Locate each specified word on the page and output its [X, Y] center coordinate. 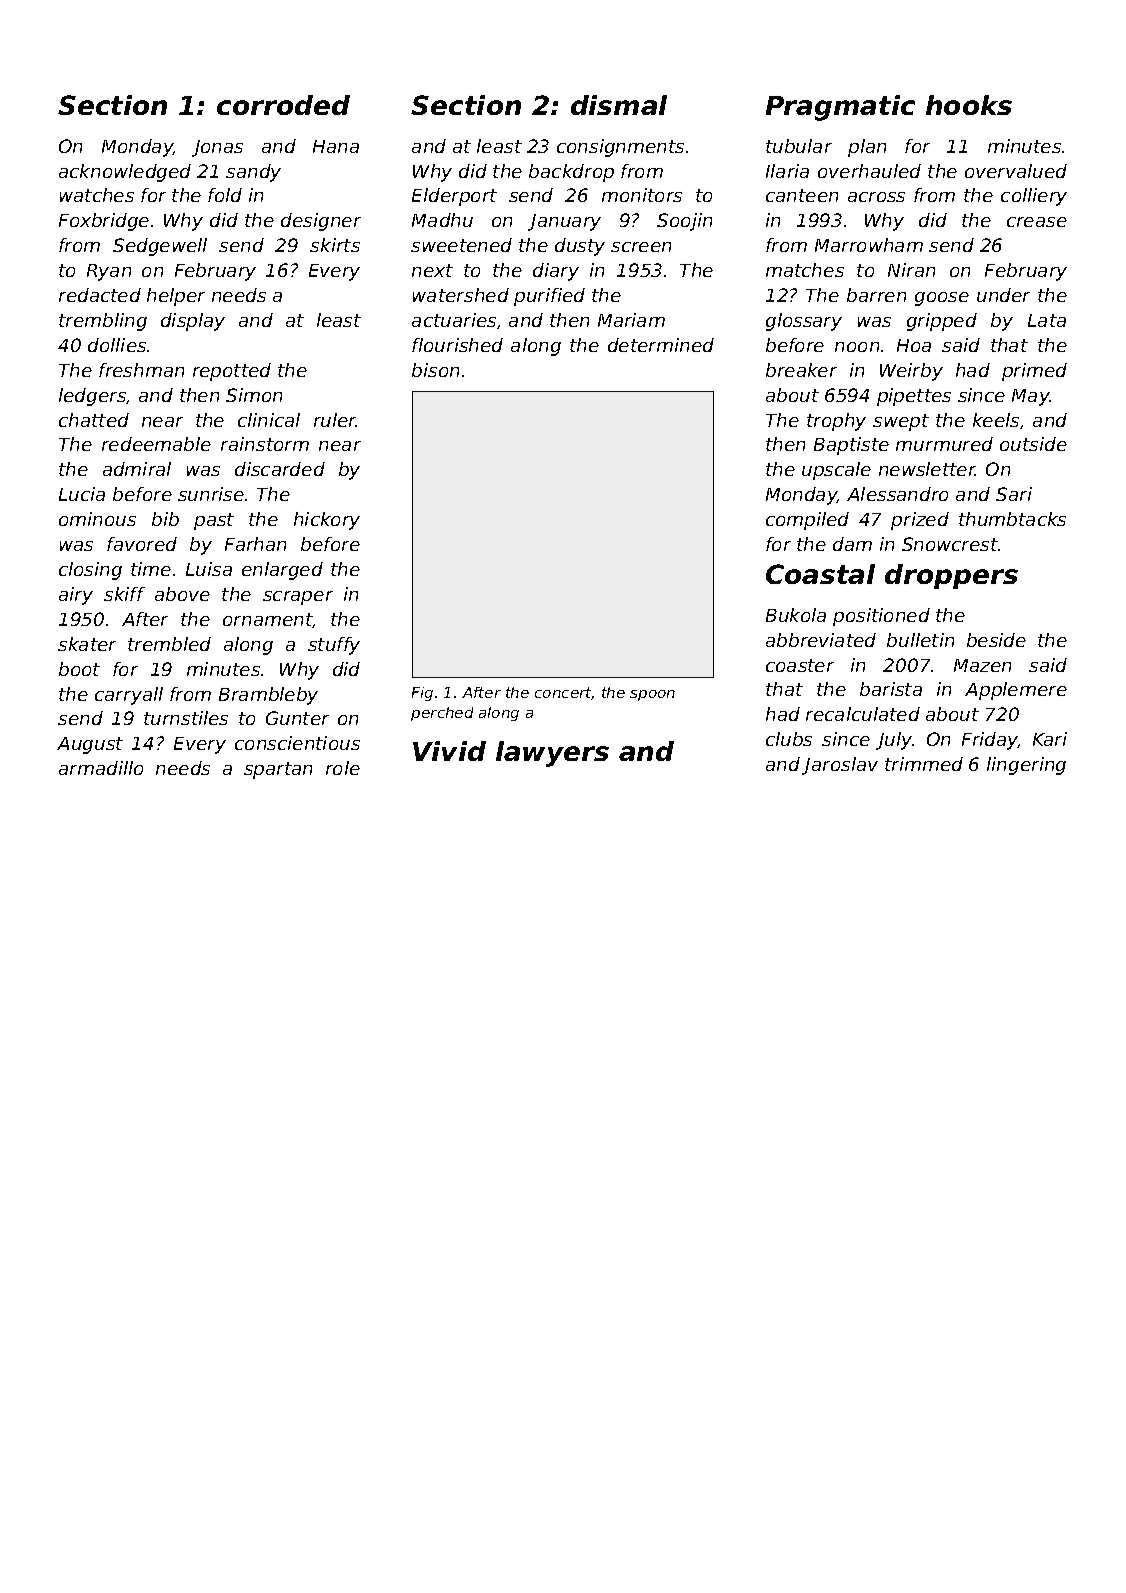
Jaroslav [840, 766]
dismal [619, 105]
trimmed [924, 764]
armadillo [101, 768]
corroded [283, 105]
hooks [969, 105]
